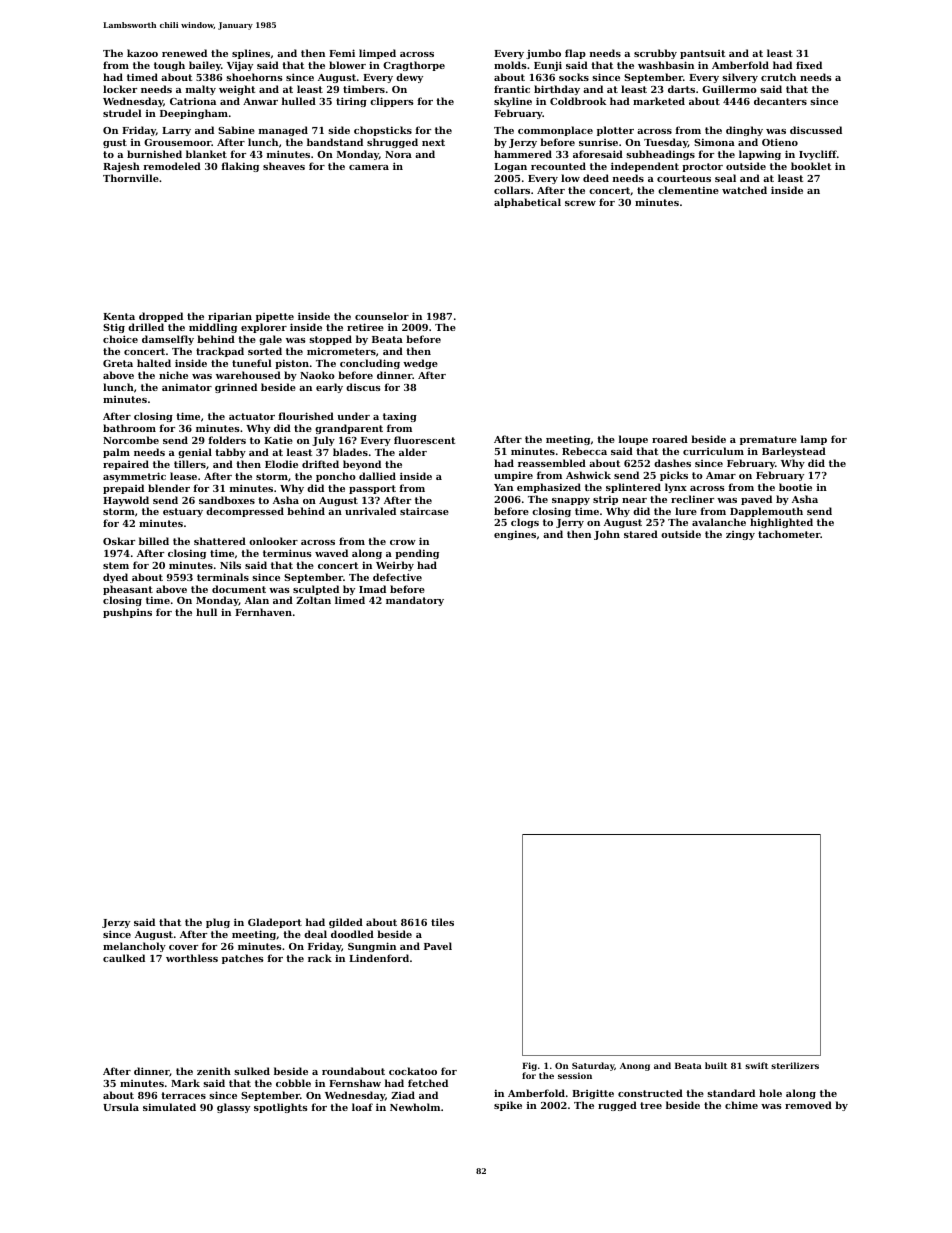 Image resolution: width=952 pixels, height=1233 pixels. What do you see at coordinates (543, 54) in the screenshot?
I see `jumbo` at bounding box center [543, 54].
